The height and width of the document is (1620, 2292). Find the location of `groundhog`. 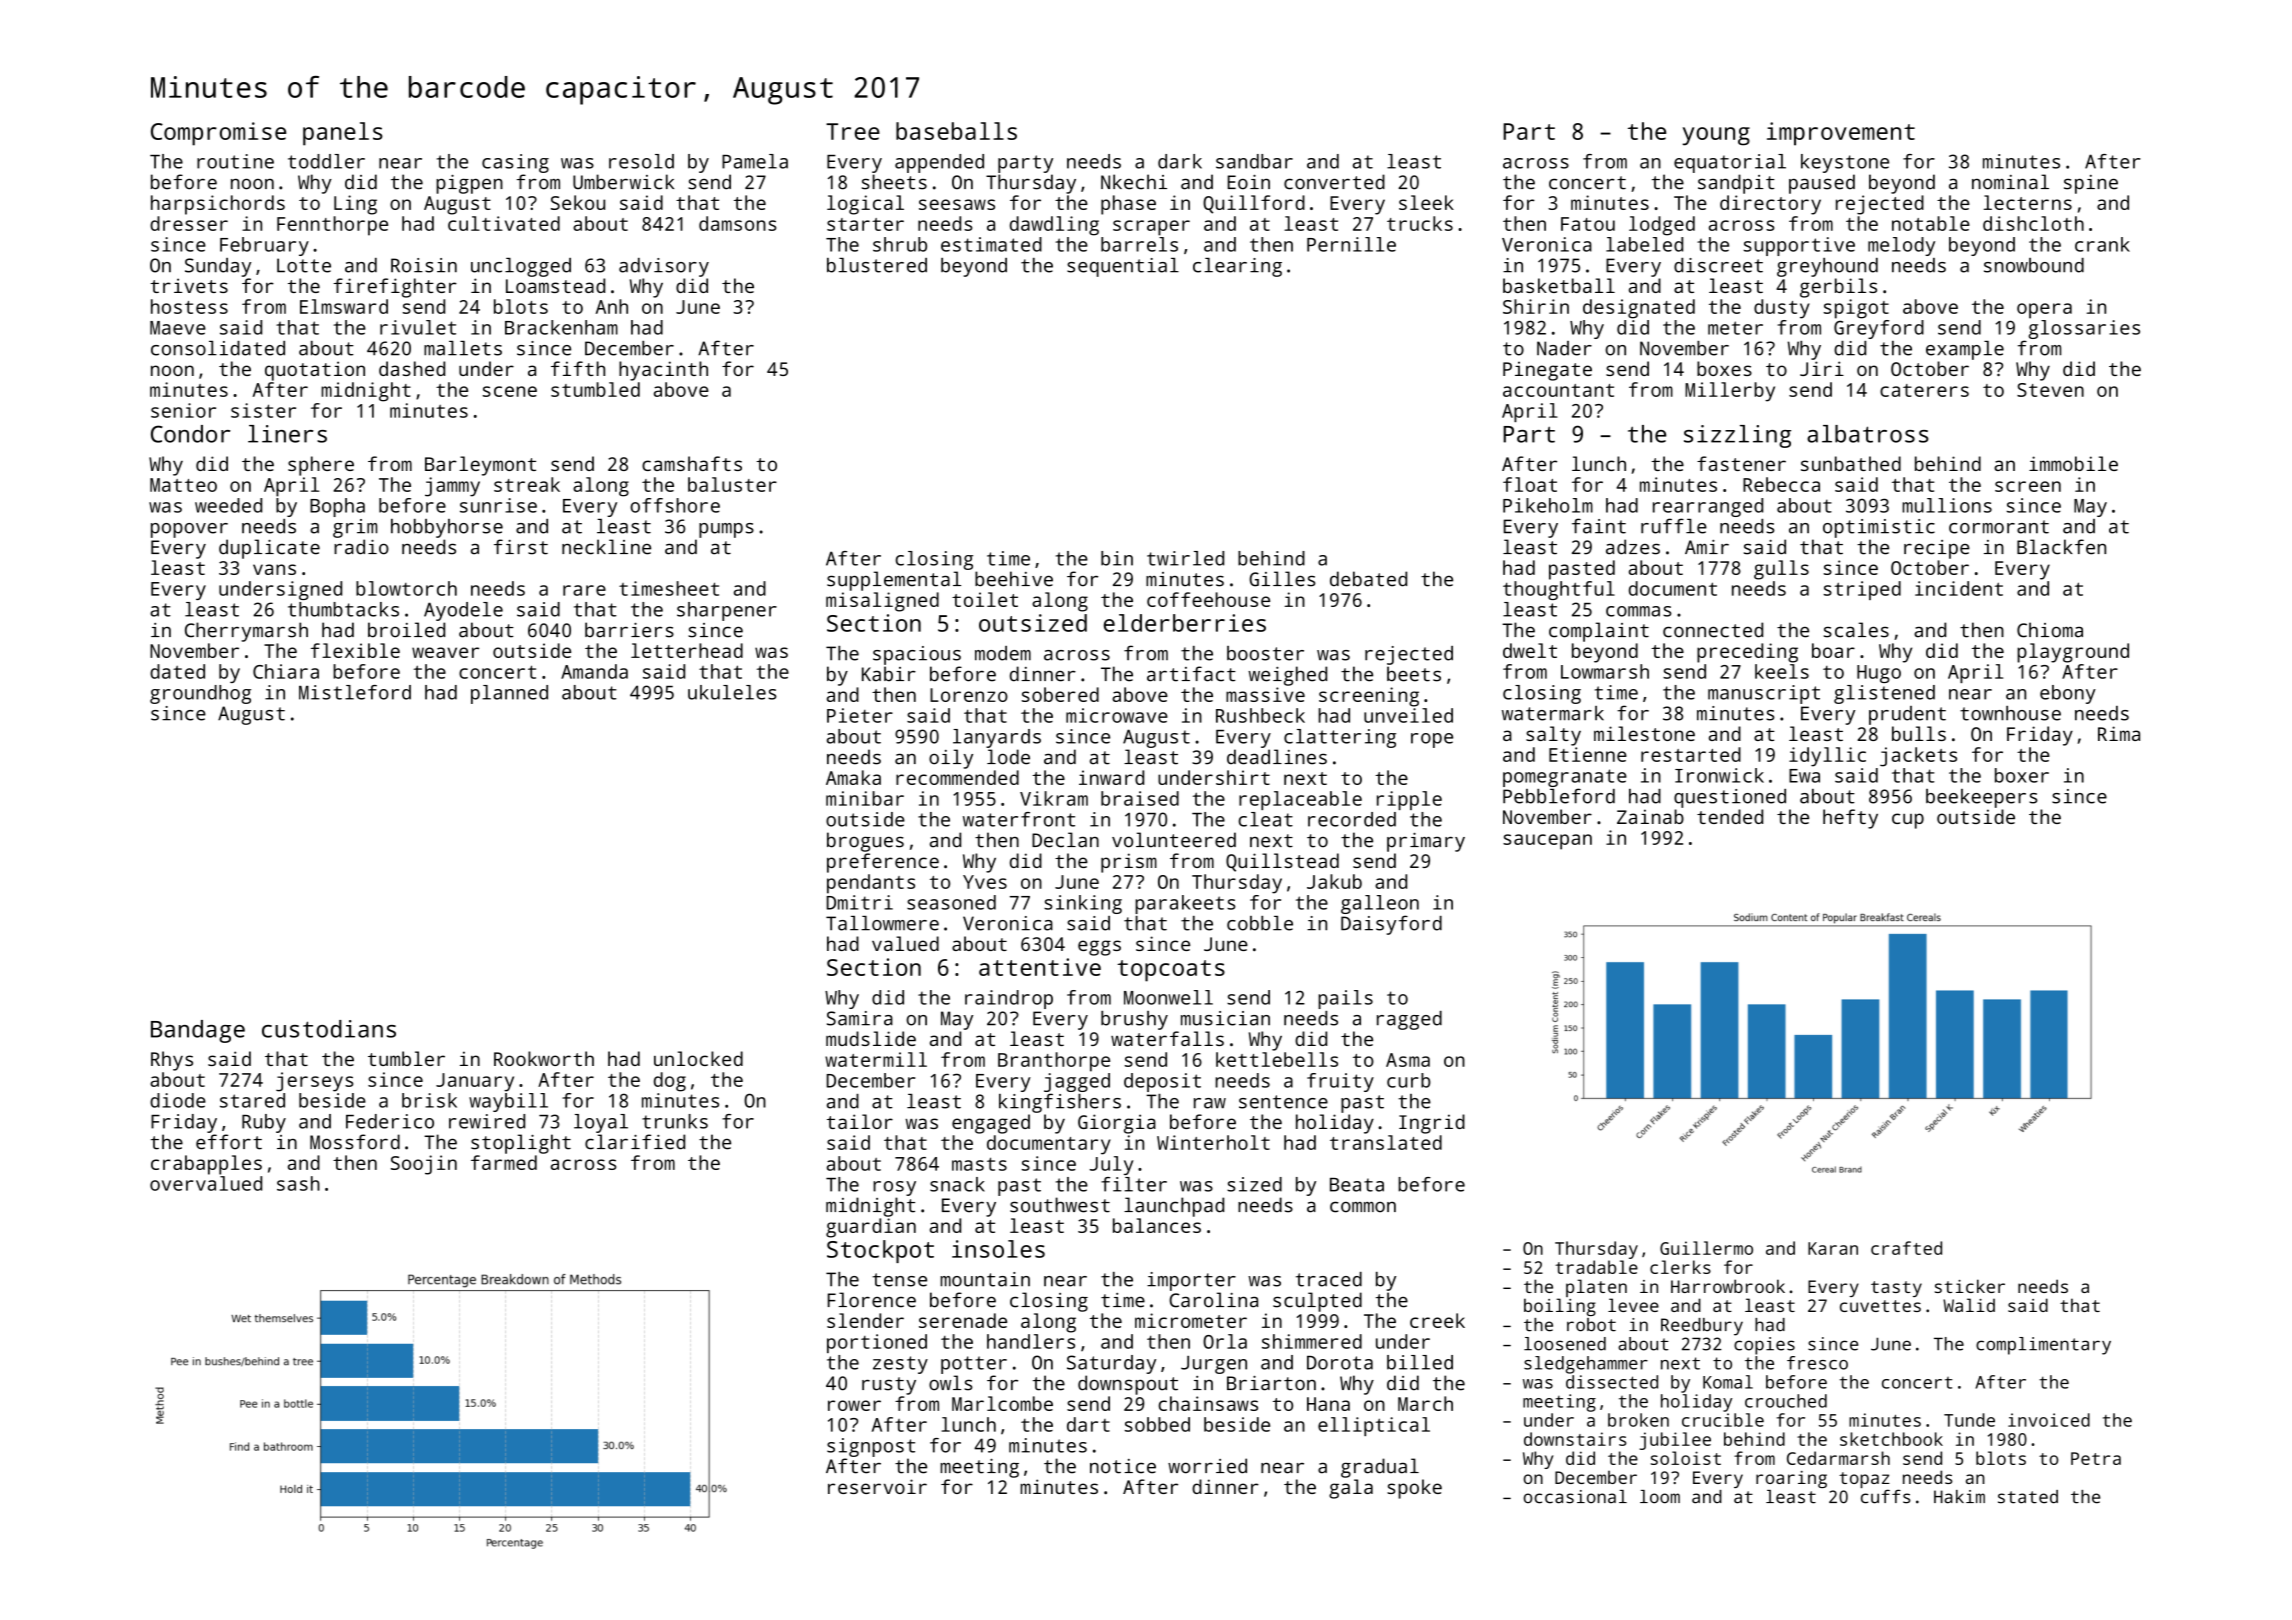

groundhog is located at coordinates (200, 694).
